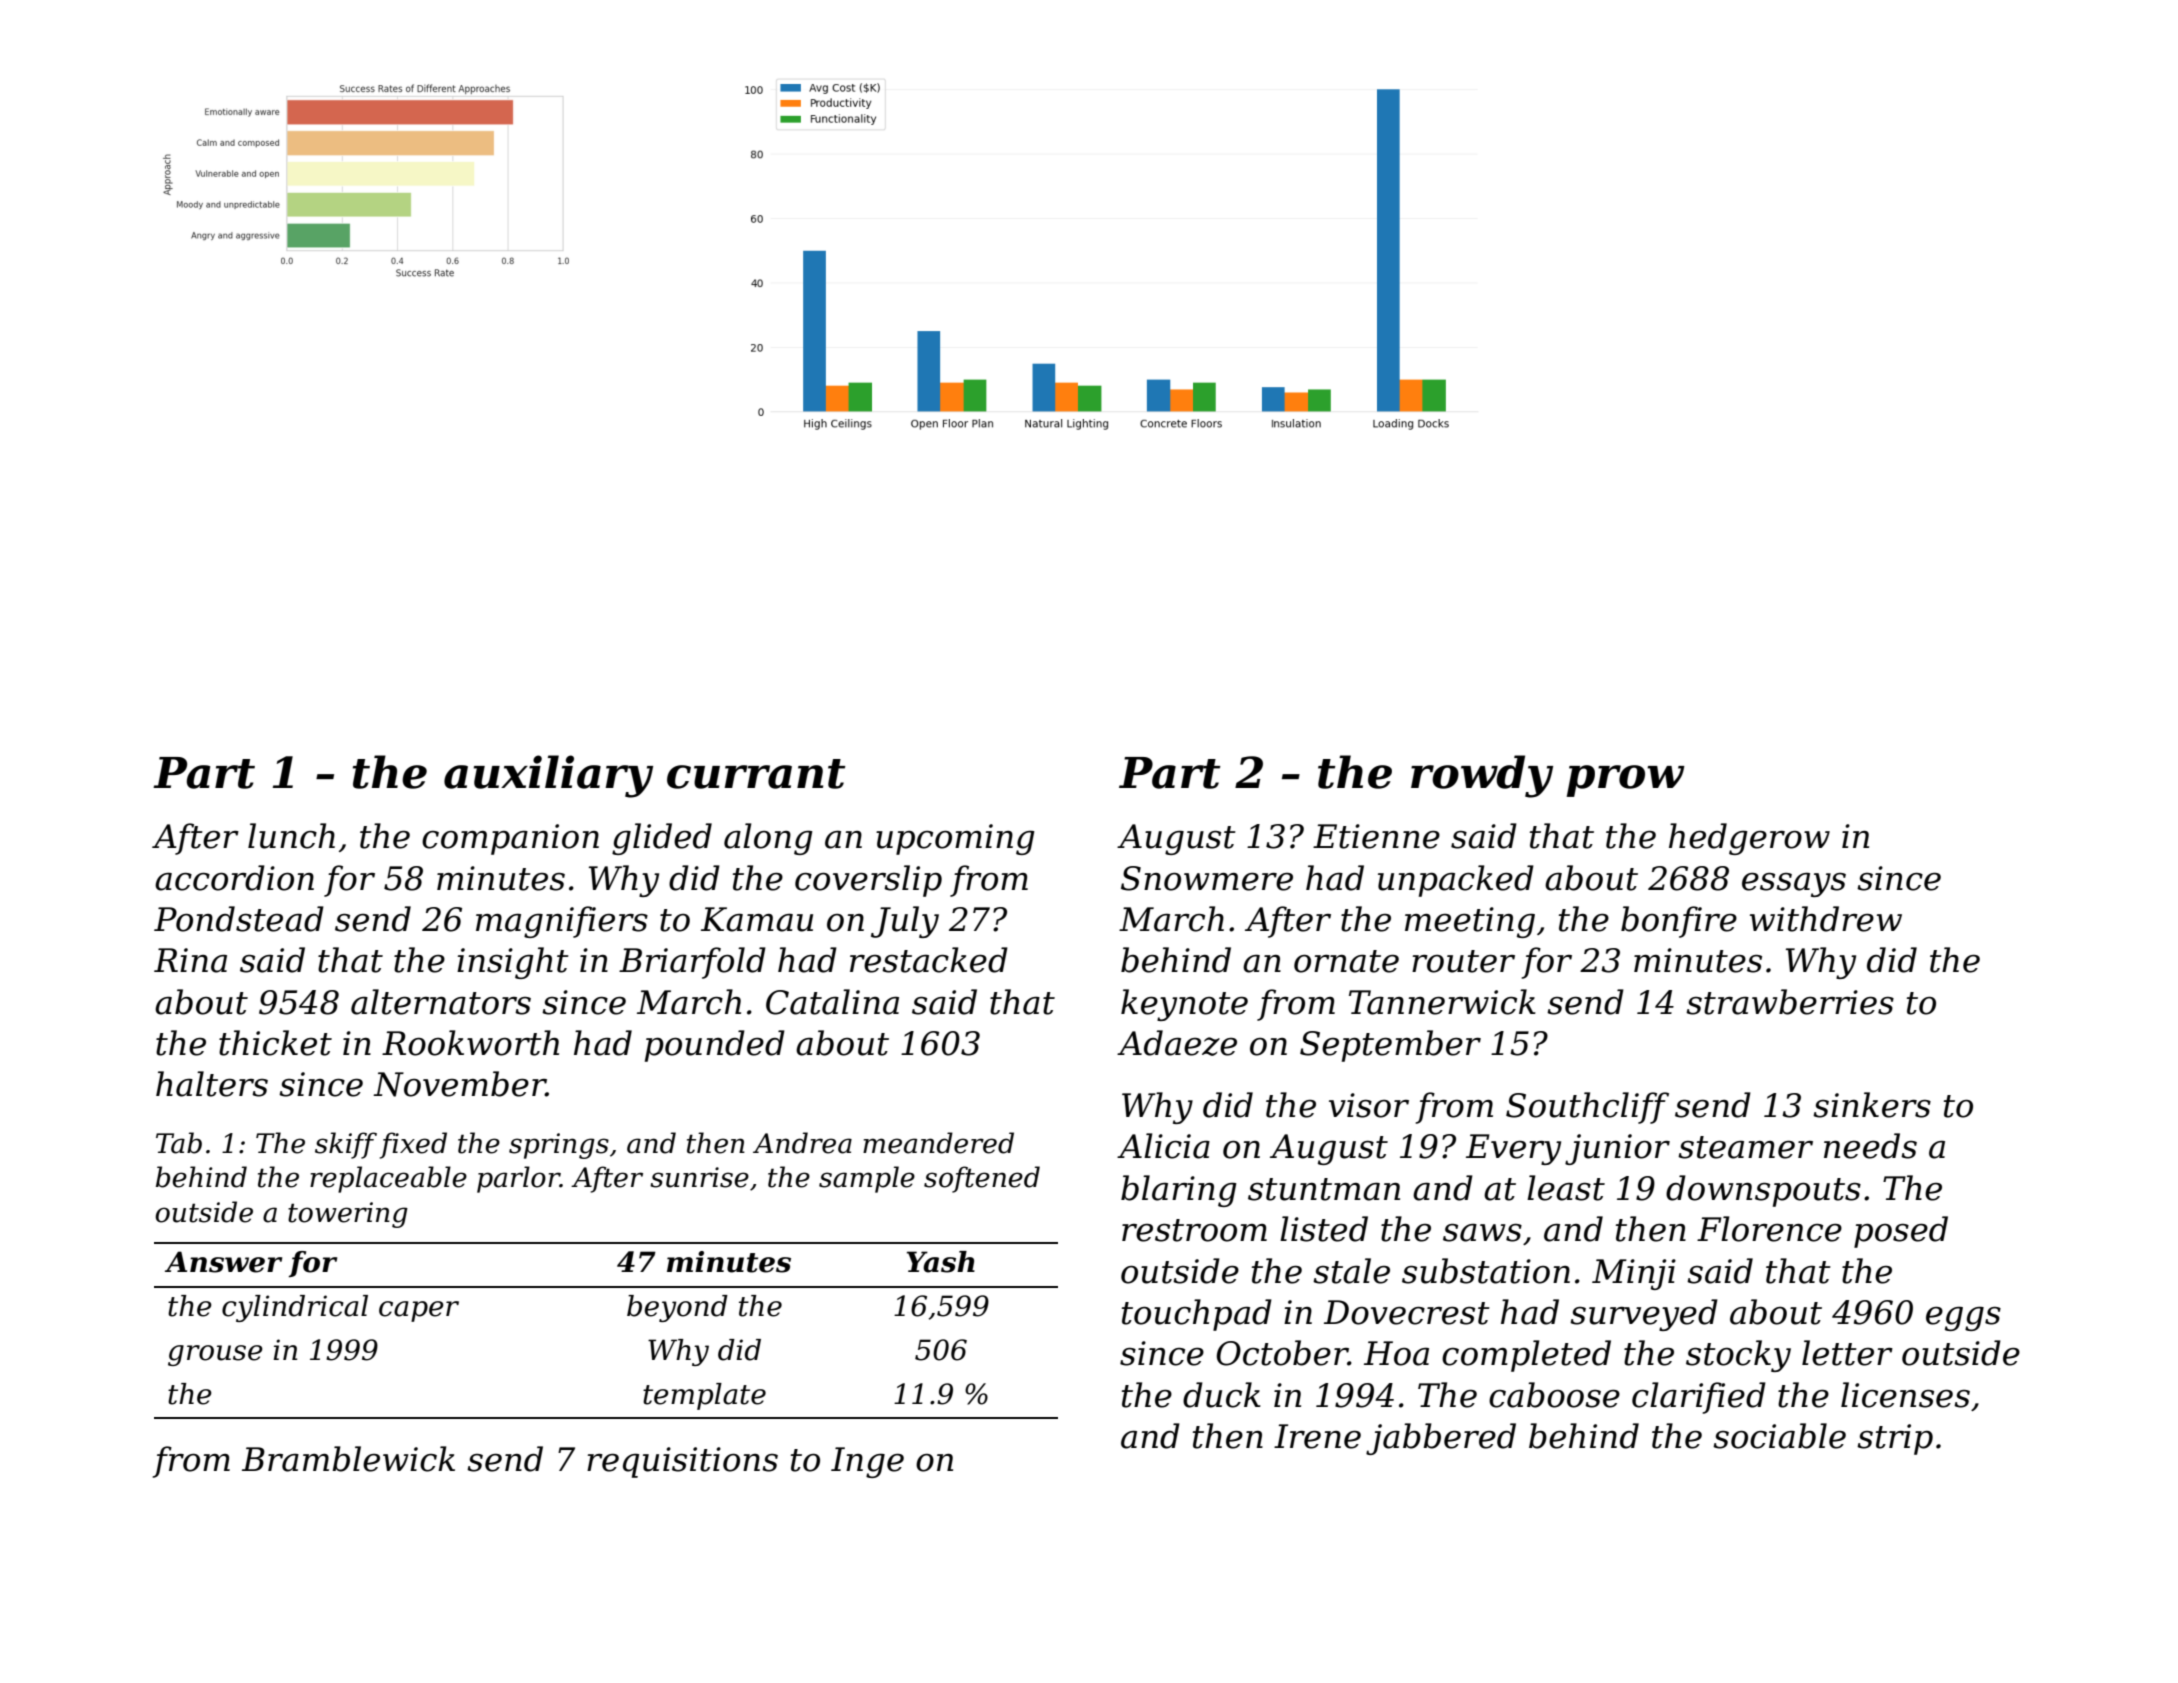 This image has height=1683, width=2178. What do you see at coordinates (802, 1143) in the image?
I see `Andrea` at bounding box center [802, 1143].
